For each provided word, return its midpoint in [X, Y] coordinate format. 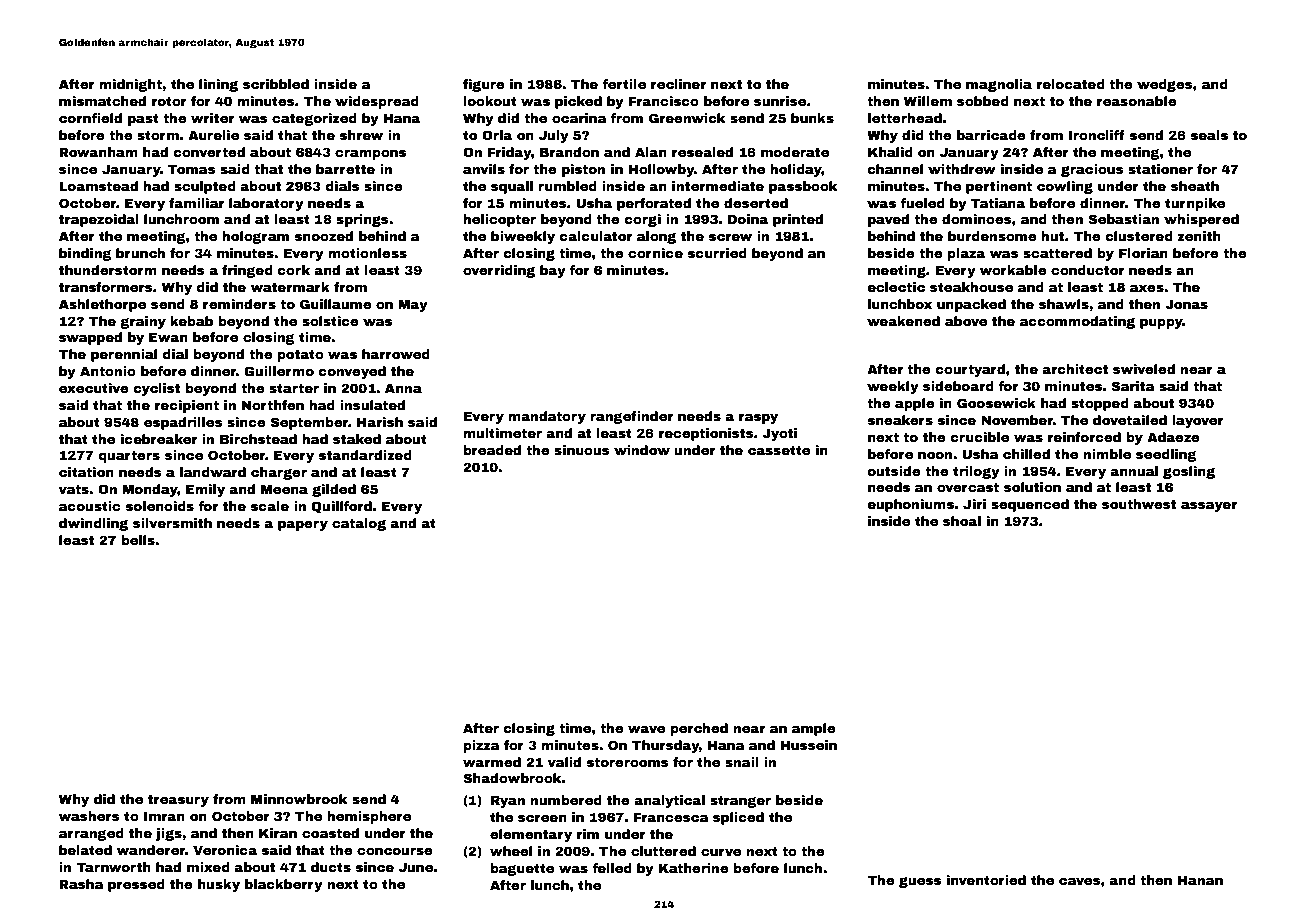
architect [1075, 369]
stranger [740, 801]
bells [138, 540]
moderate [795, 152]
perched [699, 729]
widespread [377, 102]
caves [1080, 881]
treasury [178, 800]
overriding [499, 271]
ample [814, 729]
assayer [1209, 507]
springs [362, 220]
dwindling [93, 524]
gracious [1092, 170]
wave [646, 729]
